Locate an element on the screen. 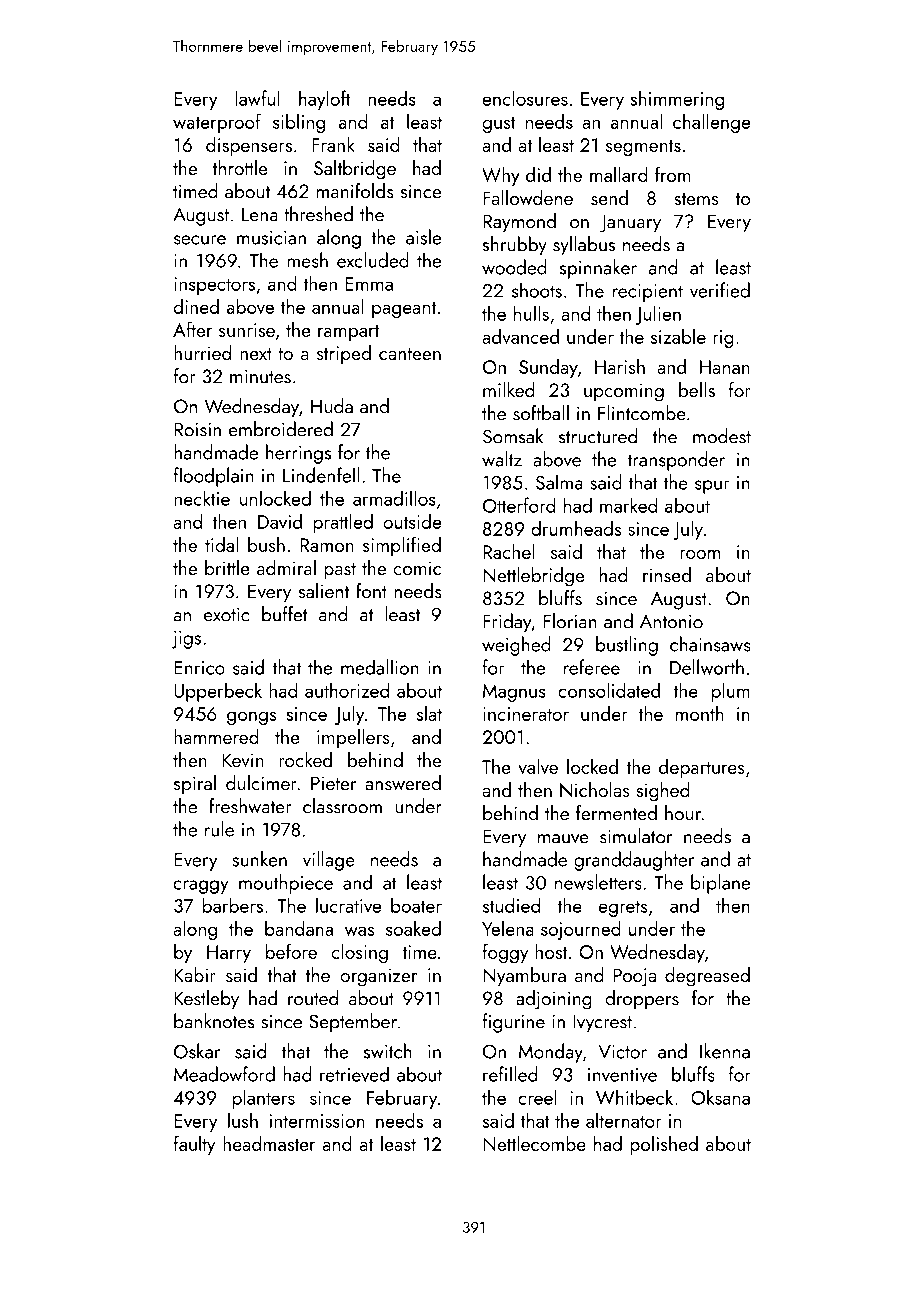 The width and height of the screenshot is (924, 1311). challenge is located at coordinates (711, 123).
